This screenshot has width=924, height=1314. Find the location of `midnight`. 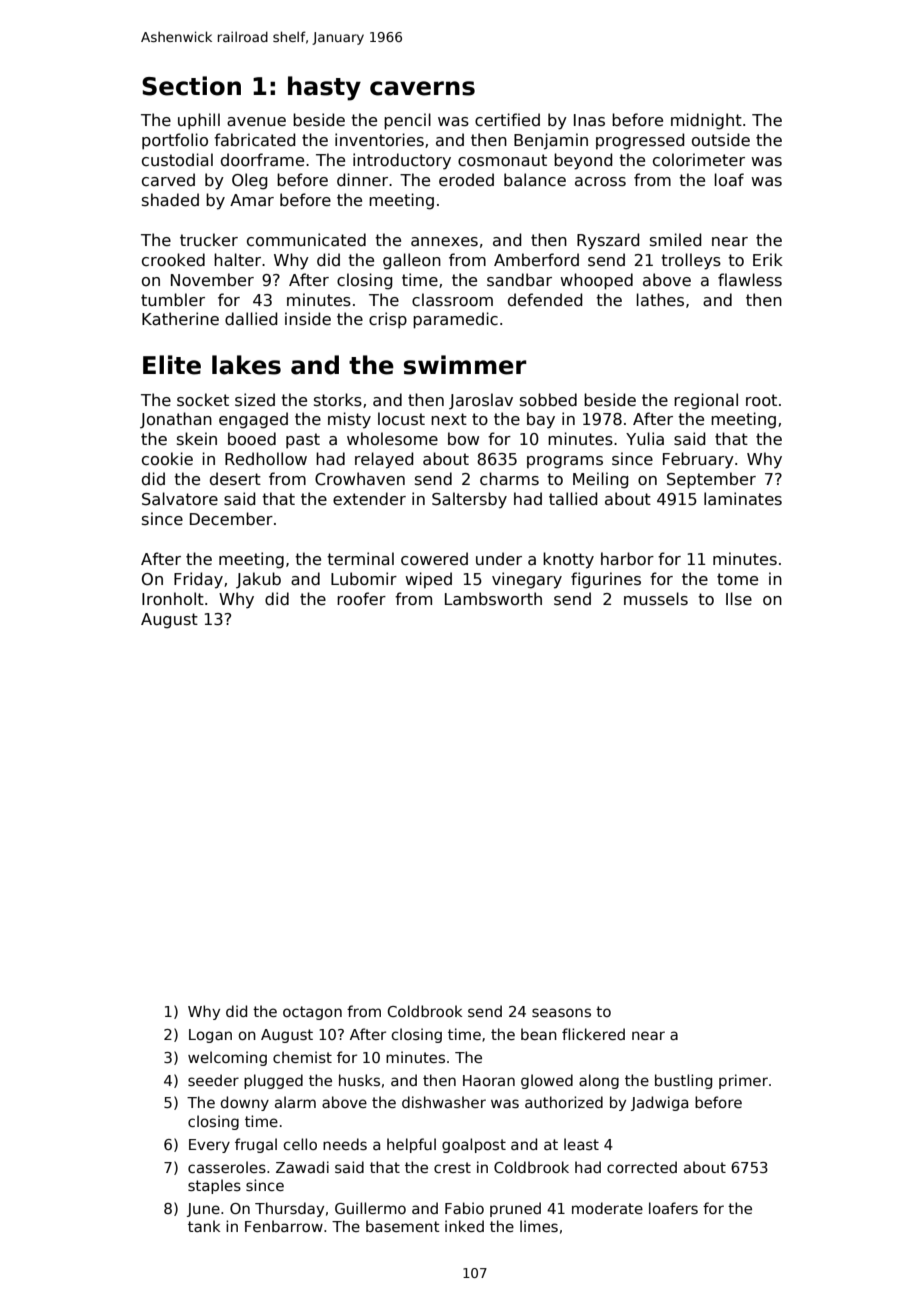

midnight is located at coordinates (706, 121).
